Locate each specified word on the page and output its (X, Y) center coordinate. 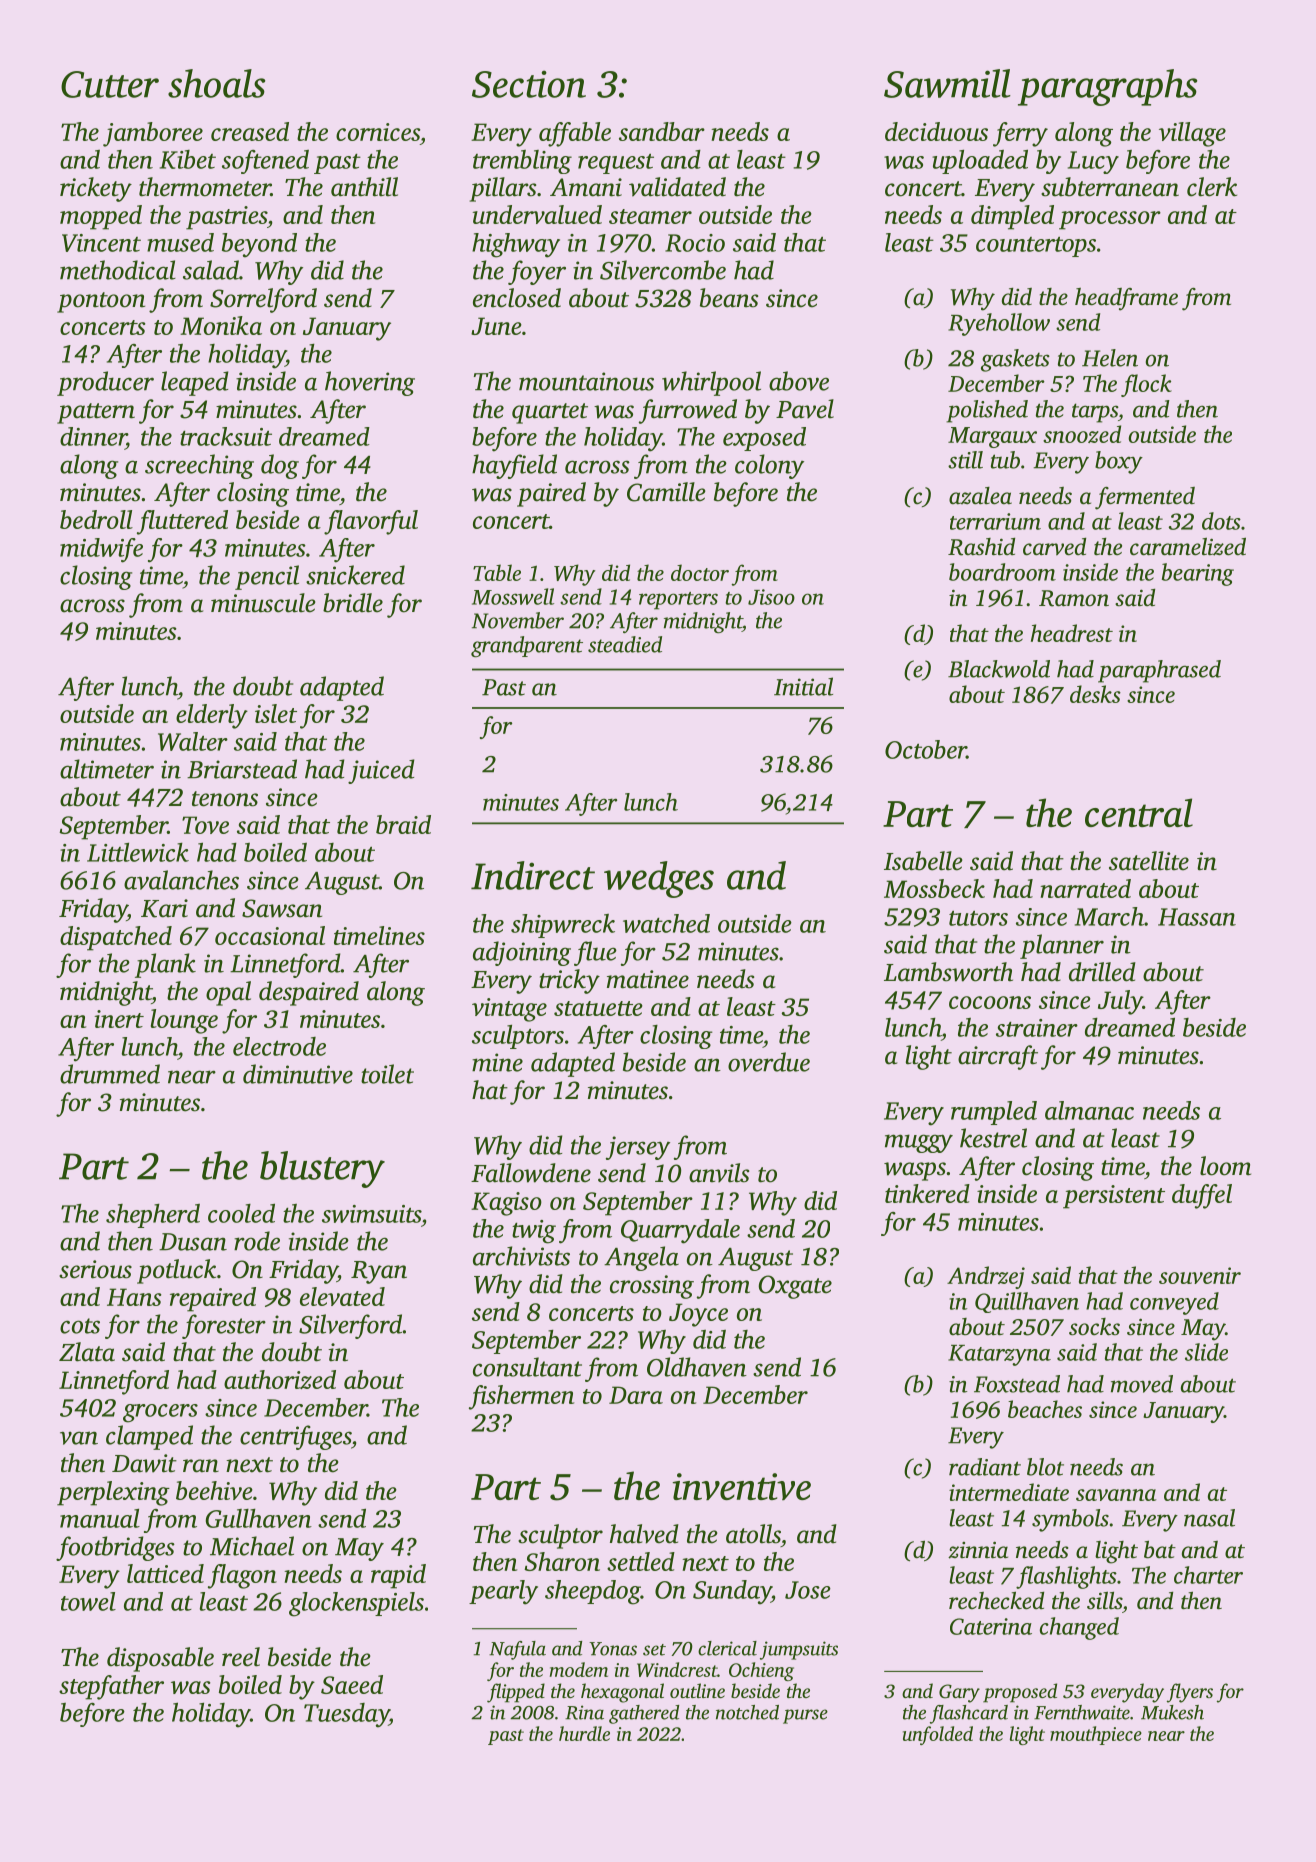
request (616, 164)
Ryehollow (999, 324)
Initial (803, 686)
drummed (110, 1074)
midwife (101, 550)
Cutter (110, 84)
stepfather (111, 1687)
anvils (719, 1173)
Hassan (1197, 917)
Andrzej (986, 1277)
